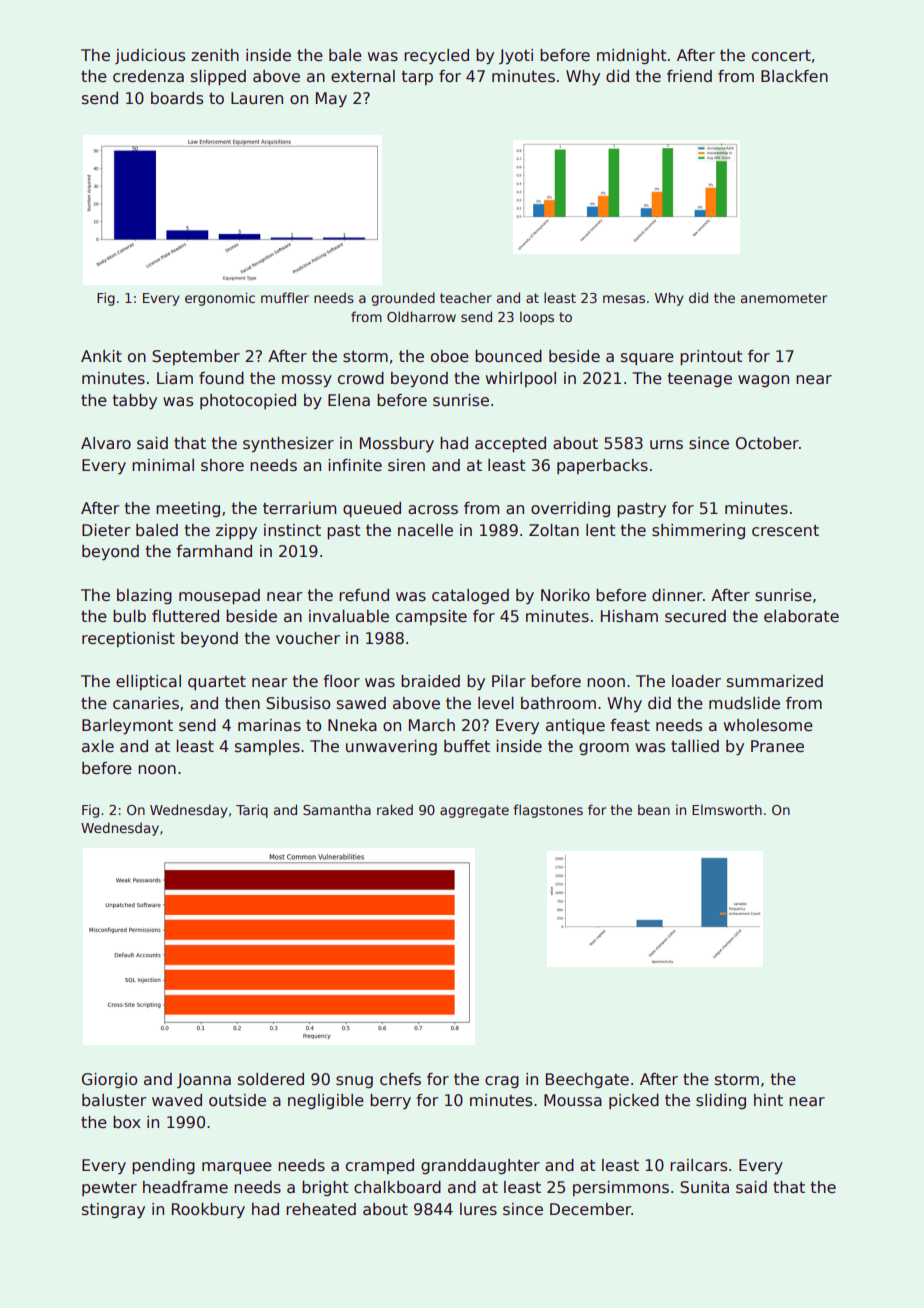  Describe the element at coordinates (425, 530) in the screenshot. I see `nacelle` at that location.
